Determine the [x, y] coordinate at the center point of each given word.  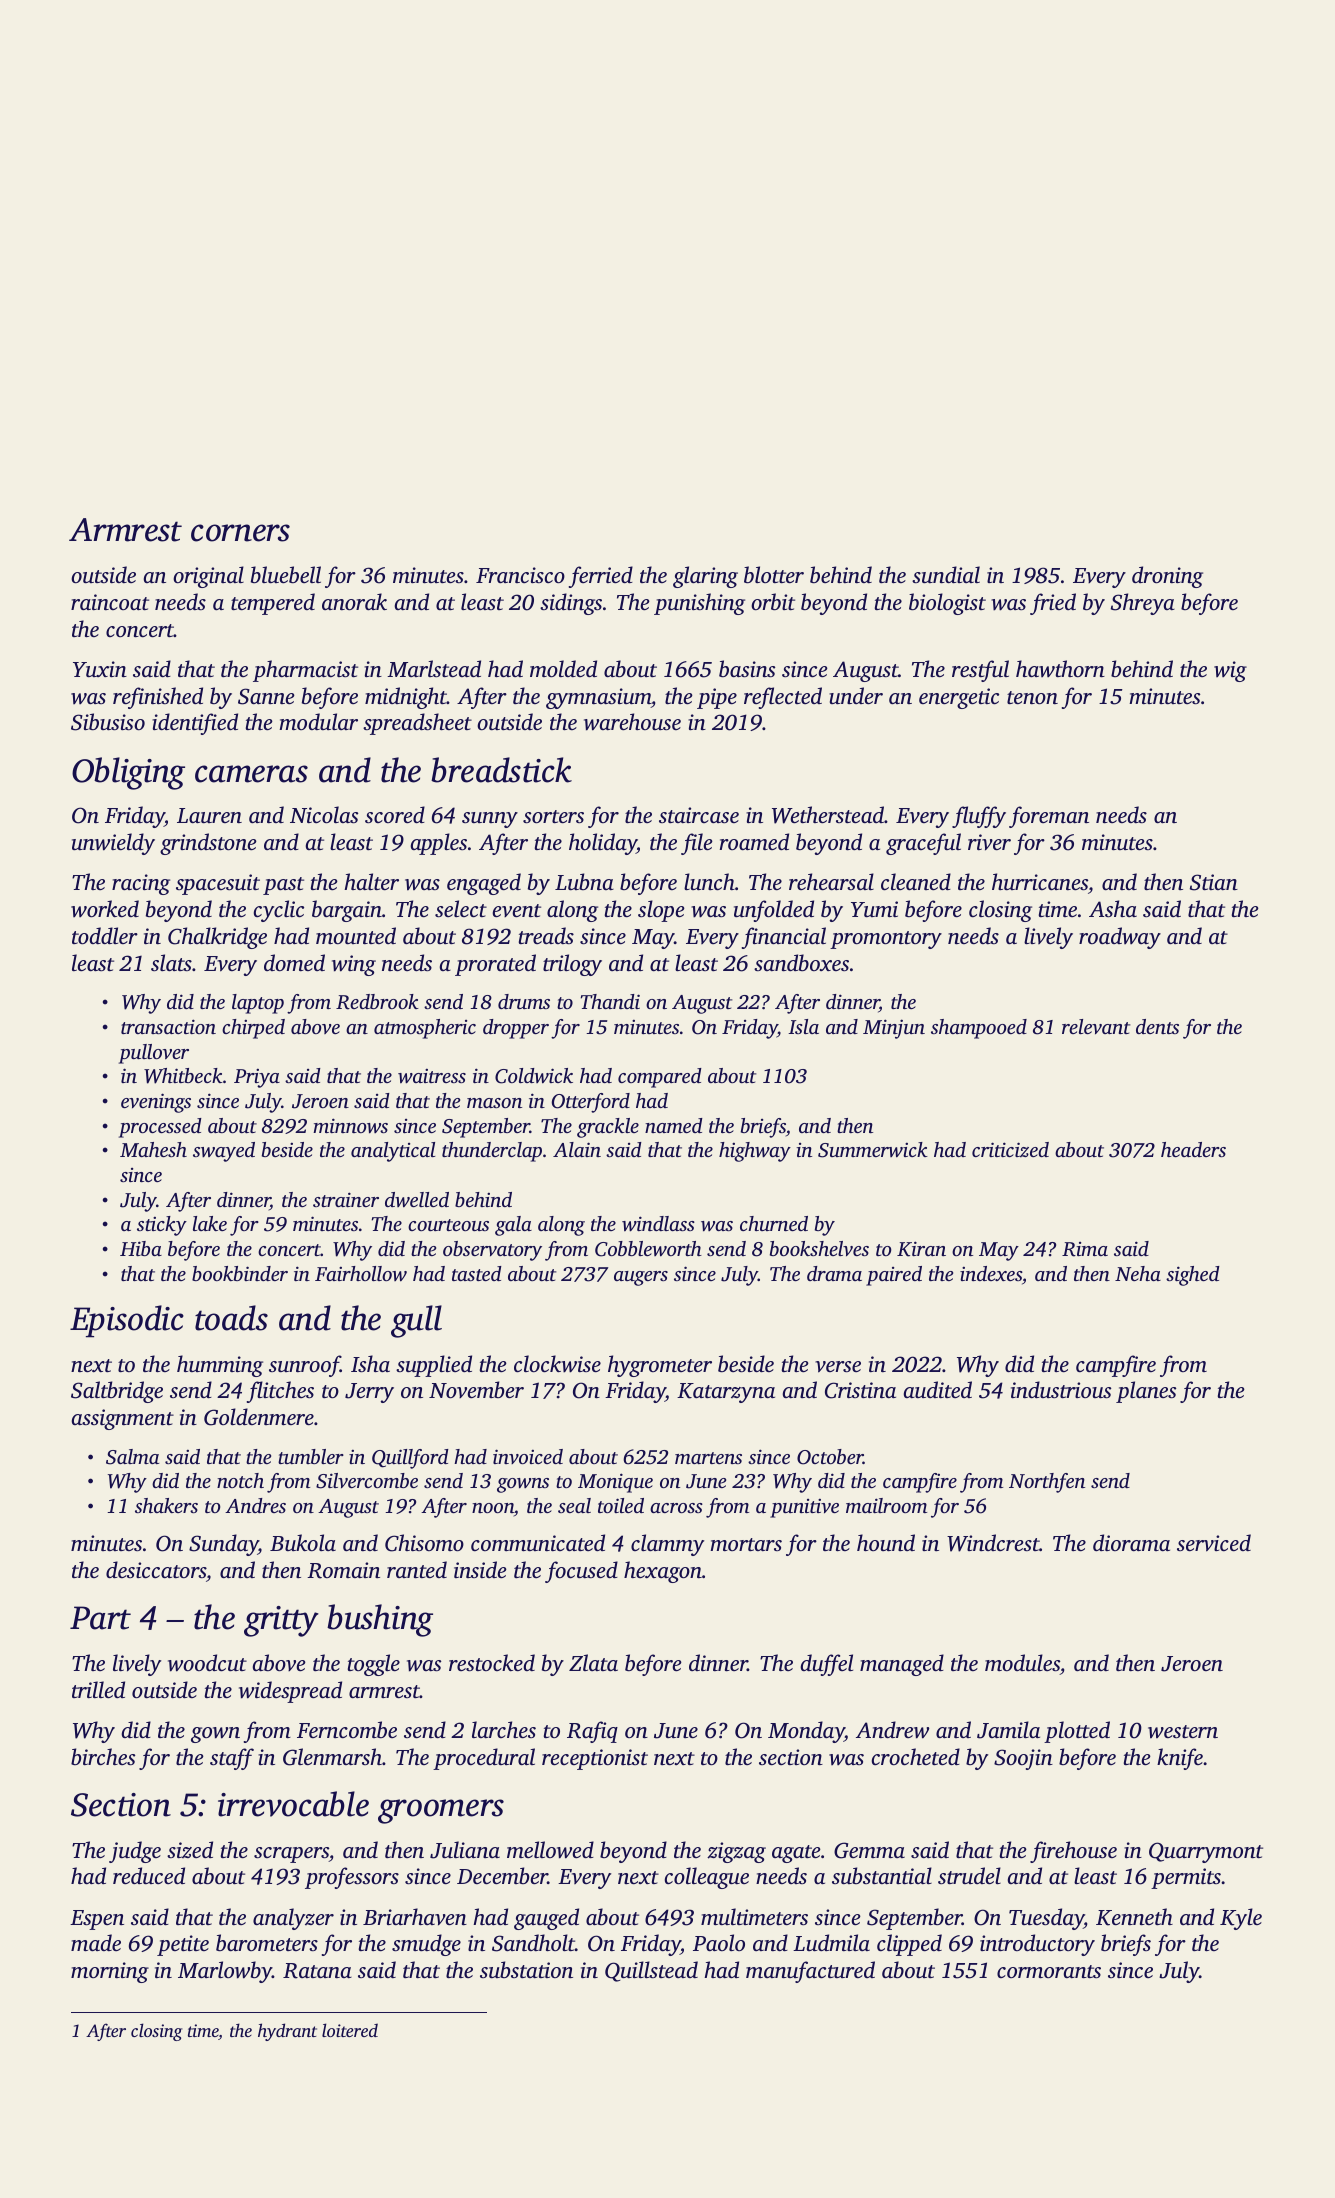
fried [1053, 604]
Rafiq [592, 1732]
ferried [601, 577]
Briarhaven [415, 1917]
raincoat [110, 602]
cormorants [1049, 1971]
